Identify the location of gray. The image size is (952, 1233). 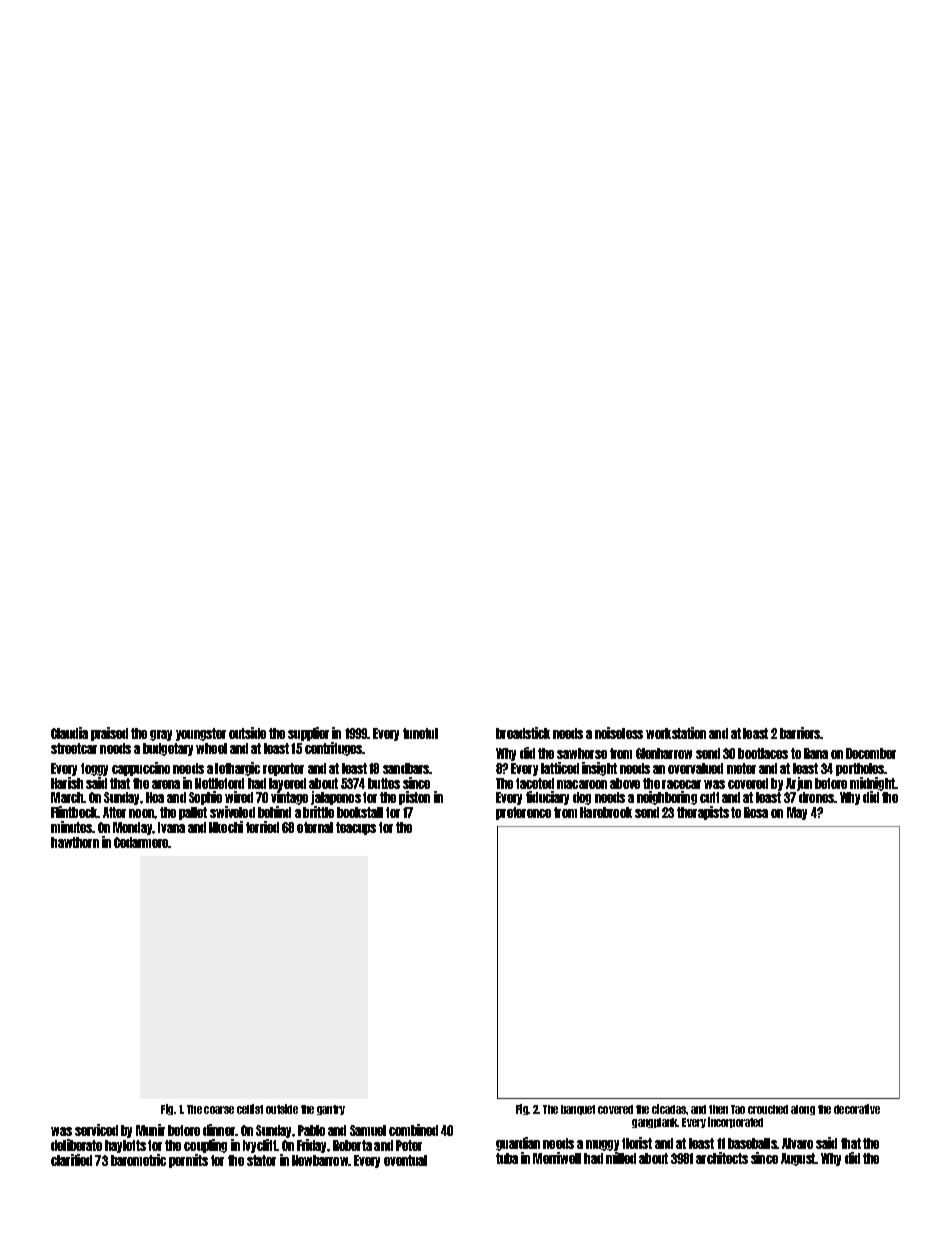
(161, 735).
